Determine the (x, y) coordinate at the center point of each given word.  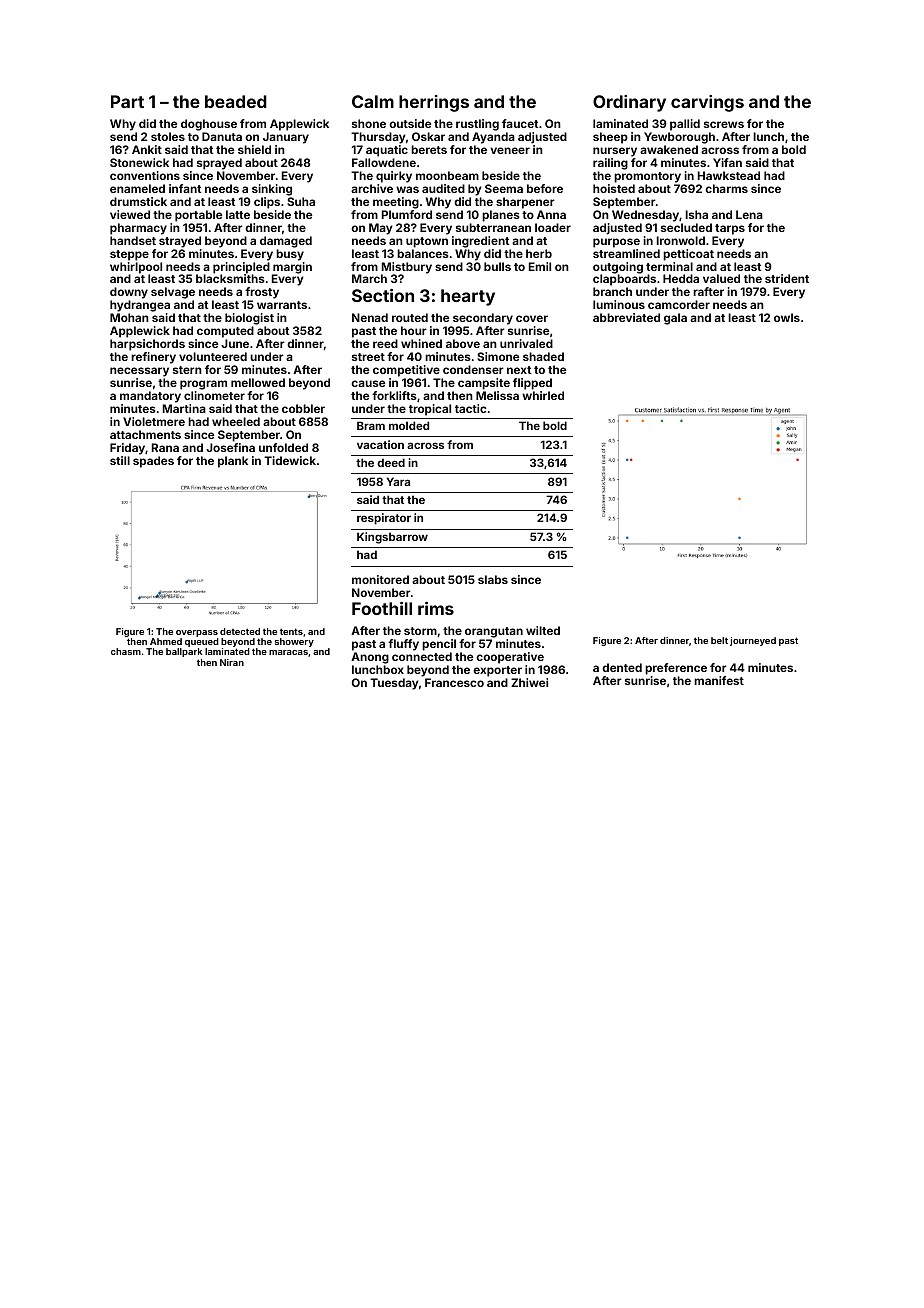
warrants (282, 305)
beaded (236, 101)
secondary (483, 319)
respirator (384, 519)
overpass (197, 633)
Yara (398, 481)
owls (787, 317)
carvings (707, 103)
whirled (543, 395)
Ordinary (629, 103)
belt (719, 640)
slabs (493, 579)
